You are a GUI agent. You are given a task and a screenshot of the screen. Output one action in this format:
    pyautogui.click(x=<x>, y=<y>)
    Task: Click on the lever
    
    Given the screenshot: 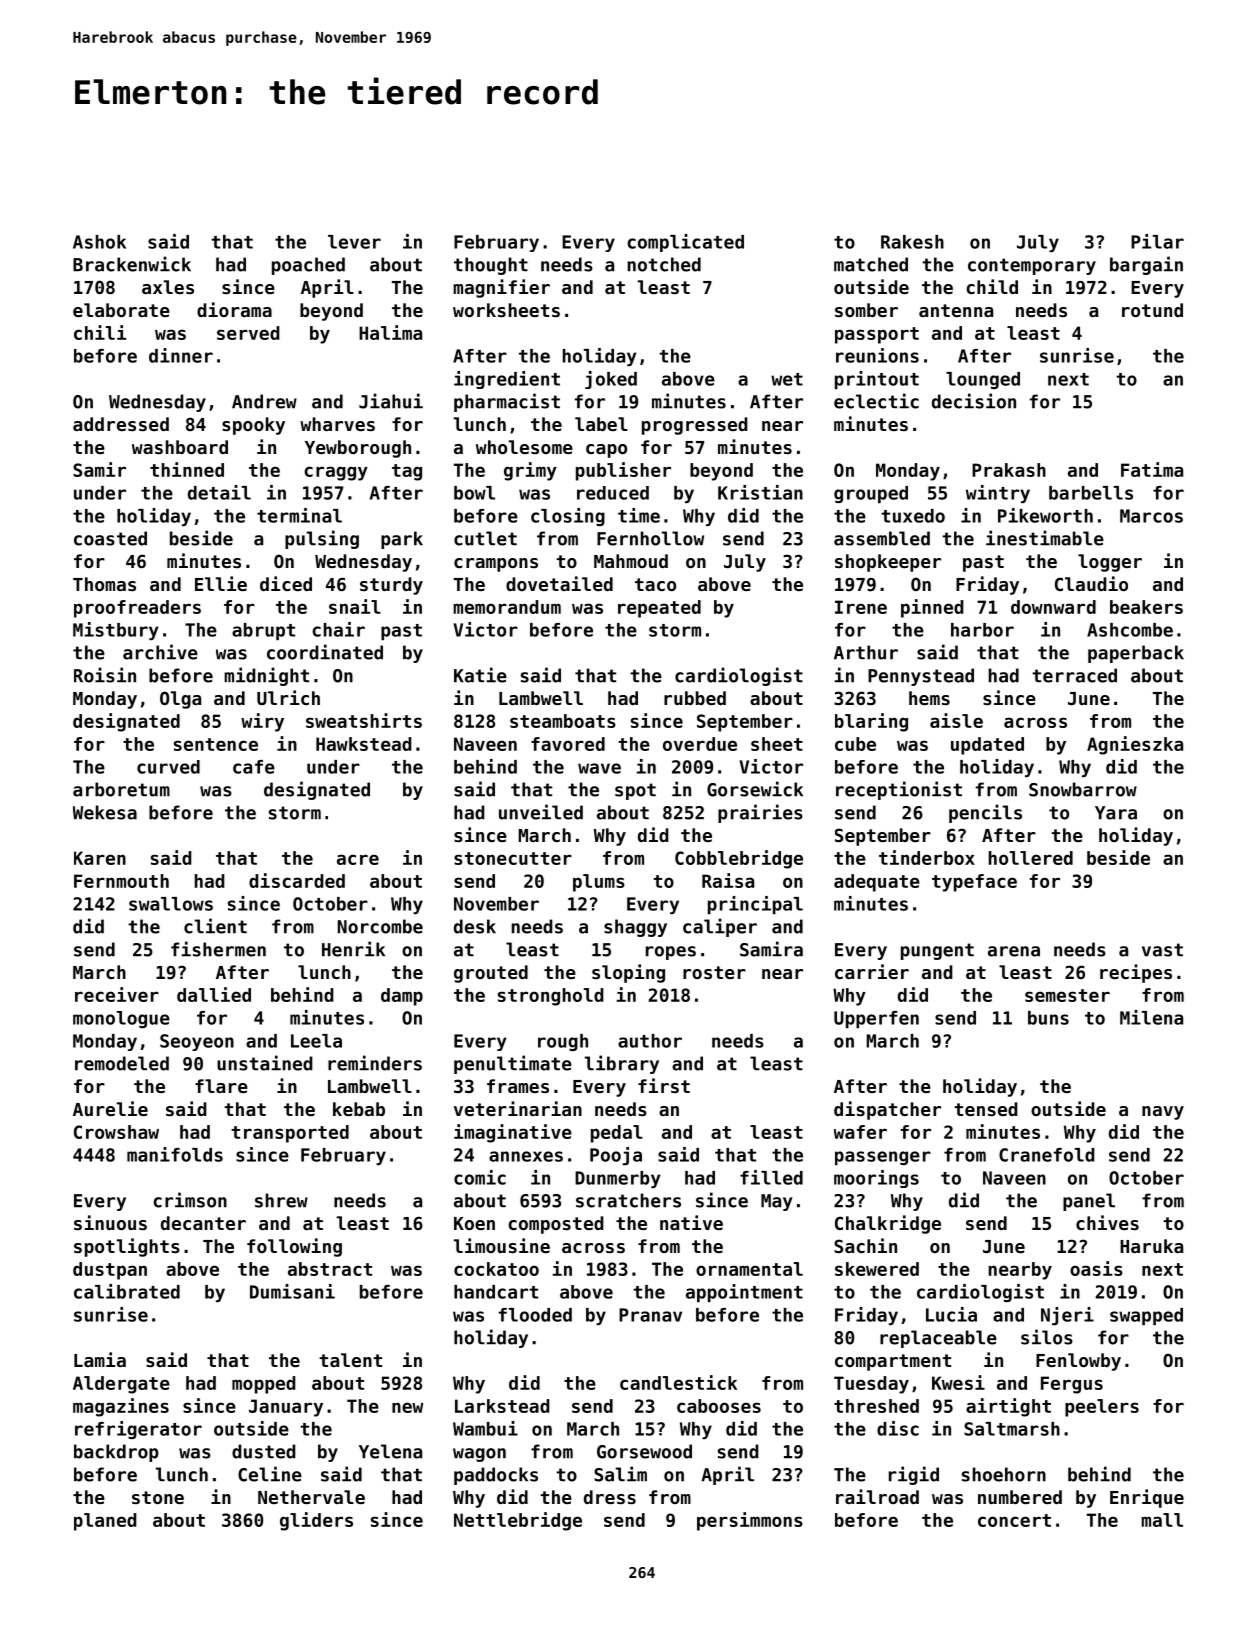 What is the action you would take?
    pyautogui.click(x=354, y=242)
